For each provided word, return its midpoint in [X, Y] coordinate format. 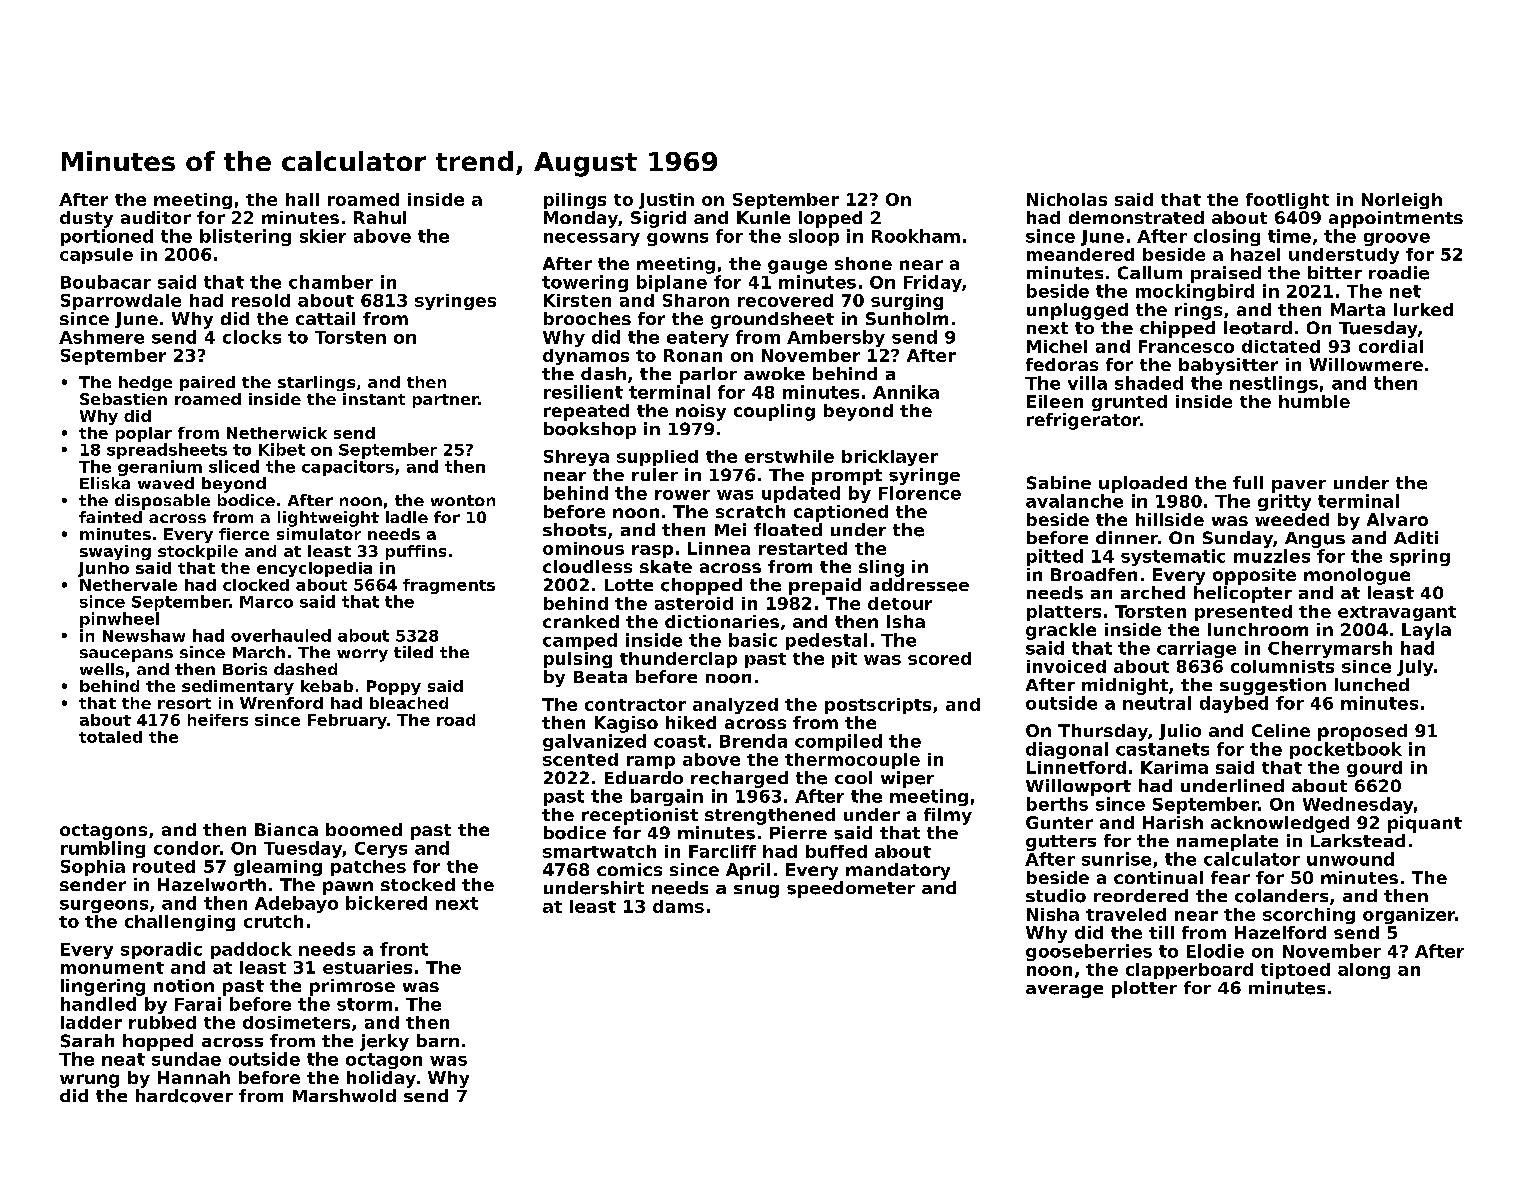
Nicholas [1067, 199]
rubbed [162, 1022]
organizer [1409, 916]
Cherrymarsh [1330, 649]
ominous [583, 548]
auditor [156, 217]
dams [678, 906]
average [1064, 991]
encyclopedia [314, 569]
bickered [386, 903]
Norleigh [1402, 201]
